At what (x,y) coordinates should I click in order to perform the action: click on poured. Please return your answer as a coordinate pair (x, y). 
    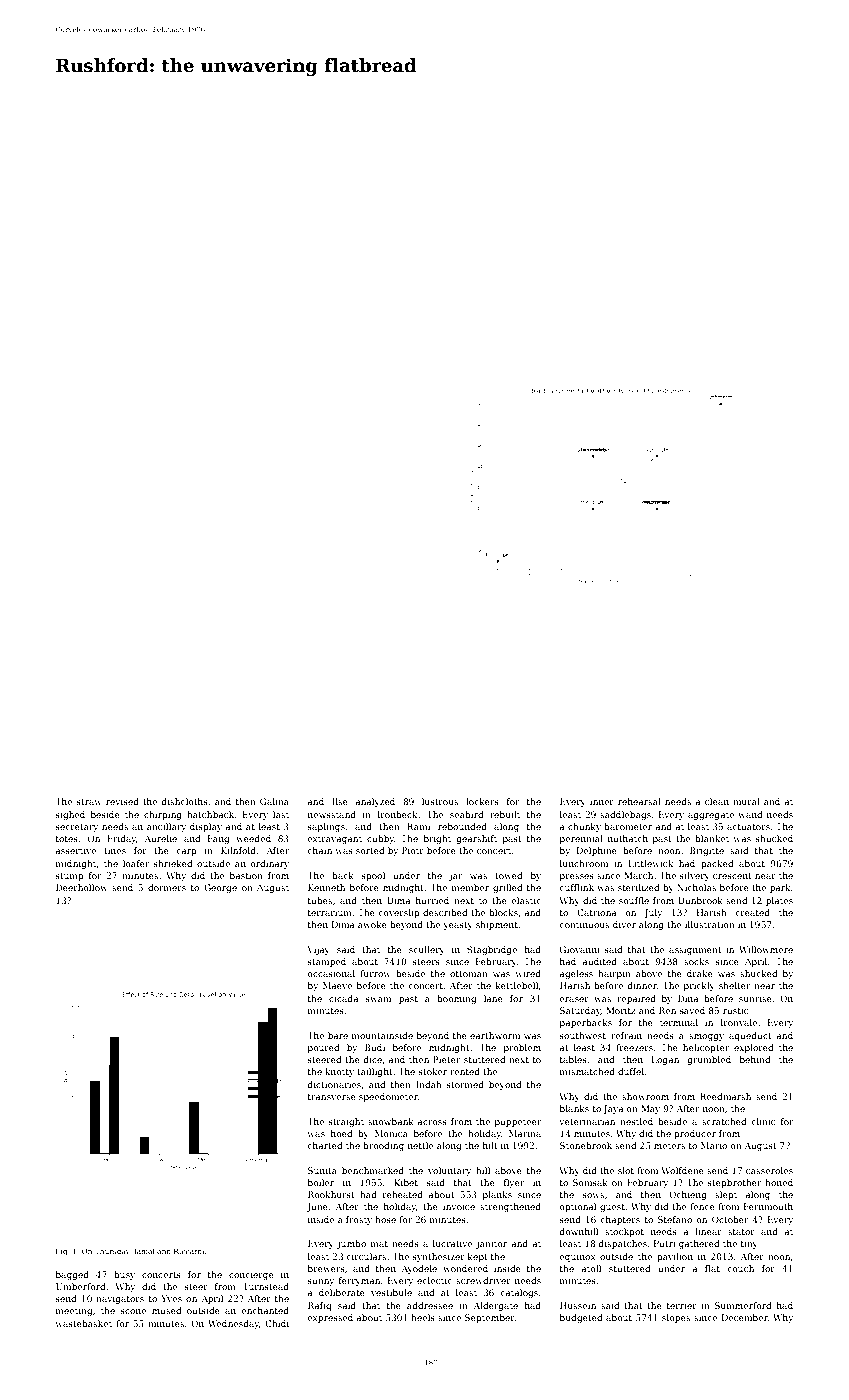
    Looking at the image, I should click on (324, 1048).
